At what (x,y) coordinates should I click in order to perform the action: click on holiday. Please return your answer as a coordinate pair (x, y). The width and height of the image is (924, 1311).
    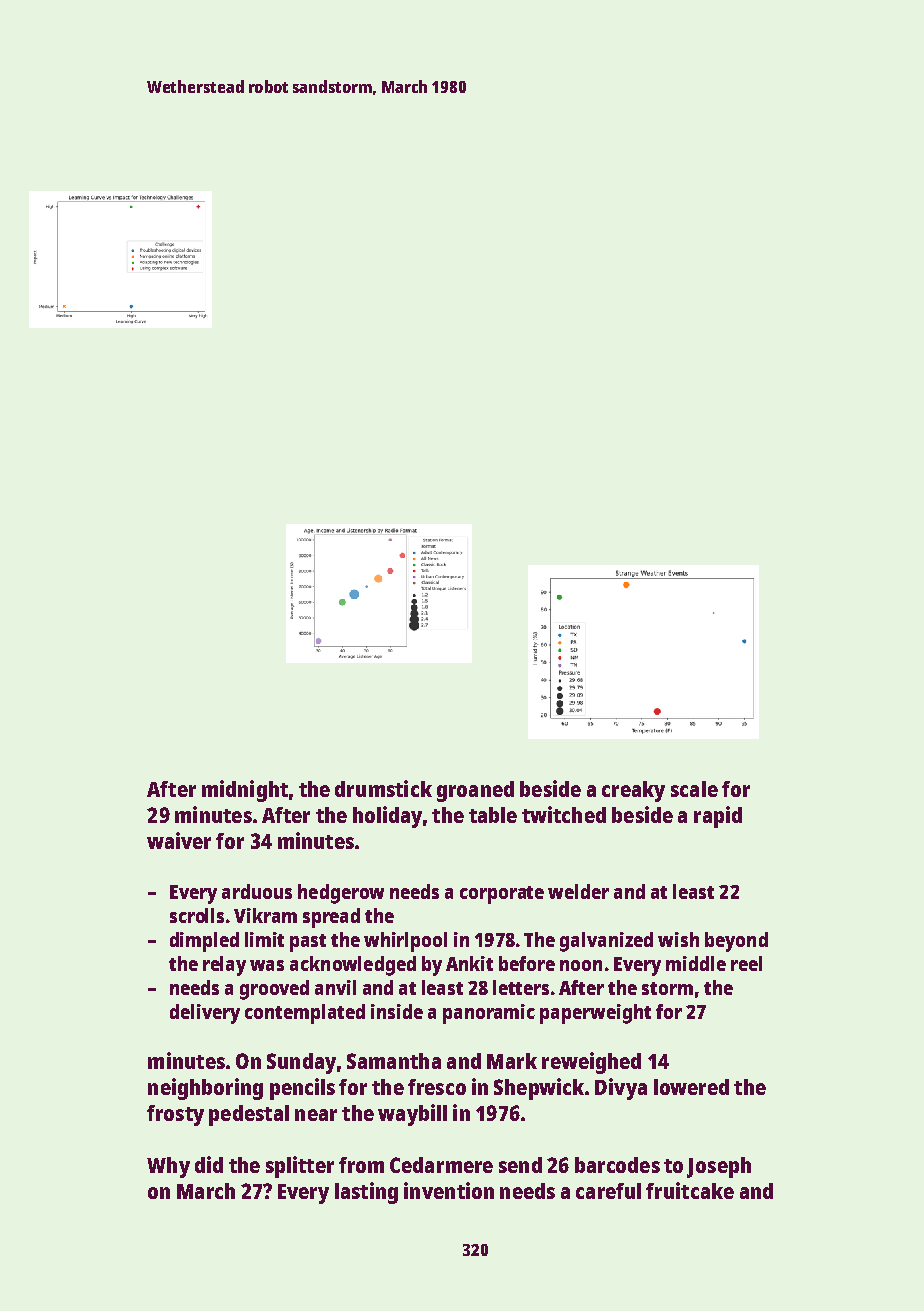
    Looking at the image, I should click on (387, 817).
